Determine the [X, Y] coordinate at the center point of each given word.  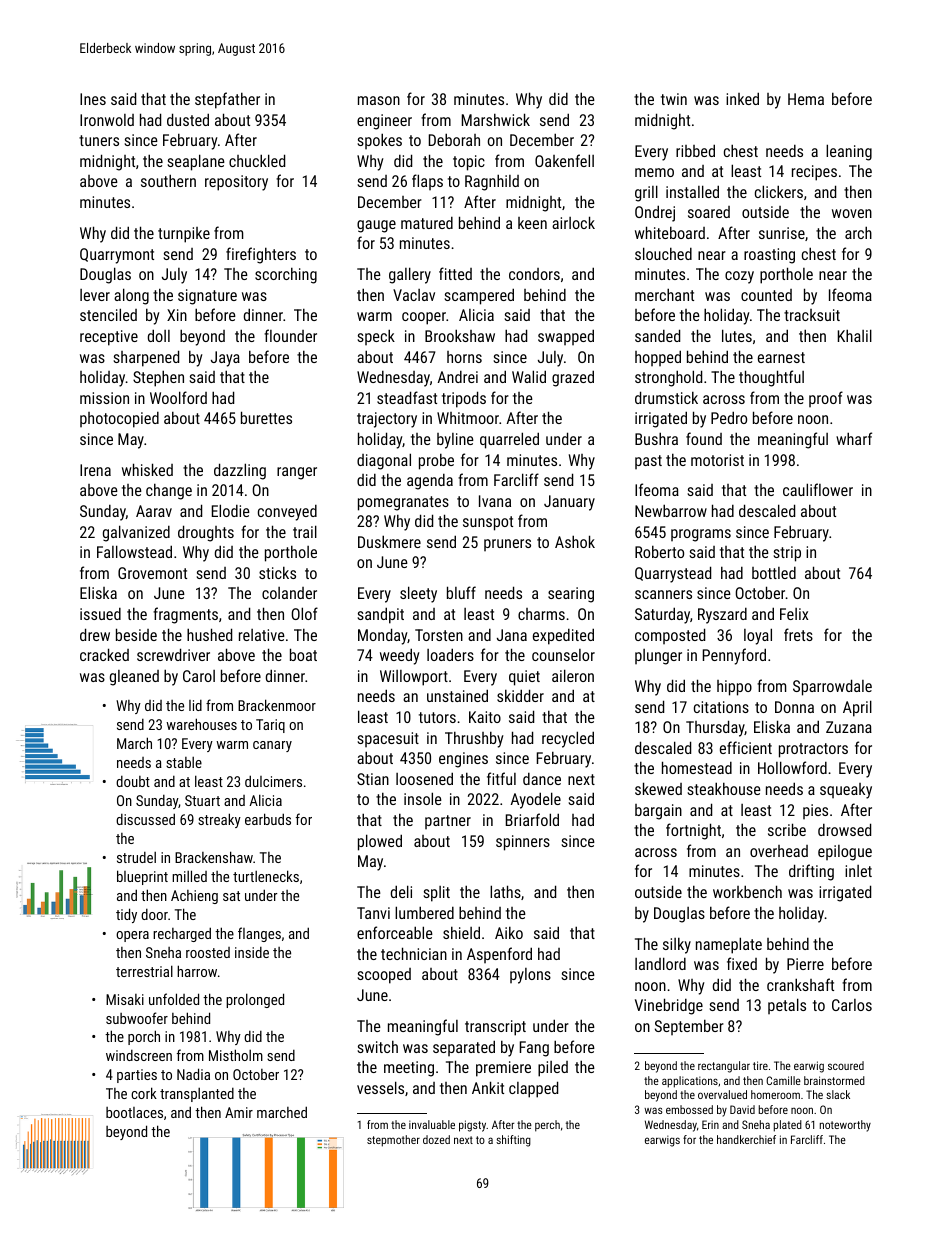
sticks [277, 572]
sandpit [380, 615]
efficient [746, 747]
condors [534, 274]
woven [852, 213]
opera [132, 936]
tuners [99, 140]
